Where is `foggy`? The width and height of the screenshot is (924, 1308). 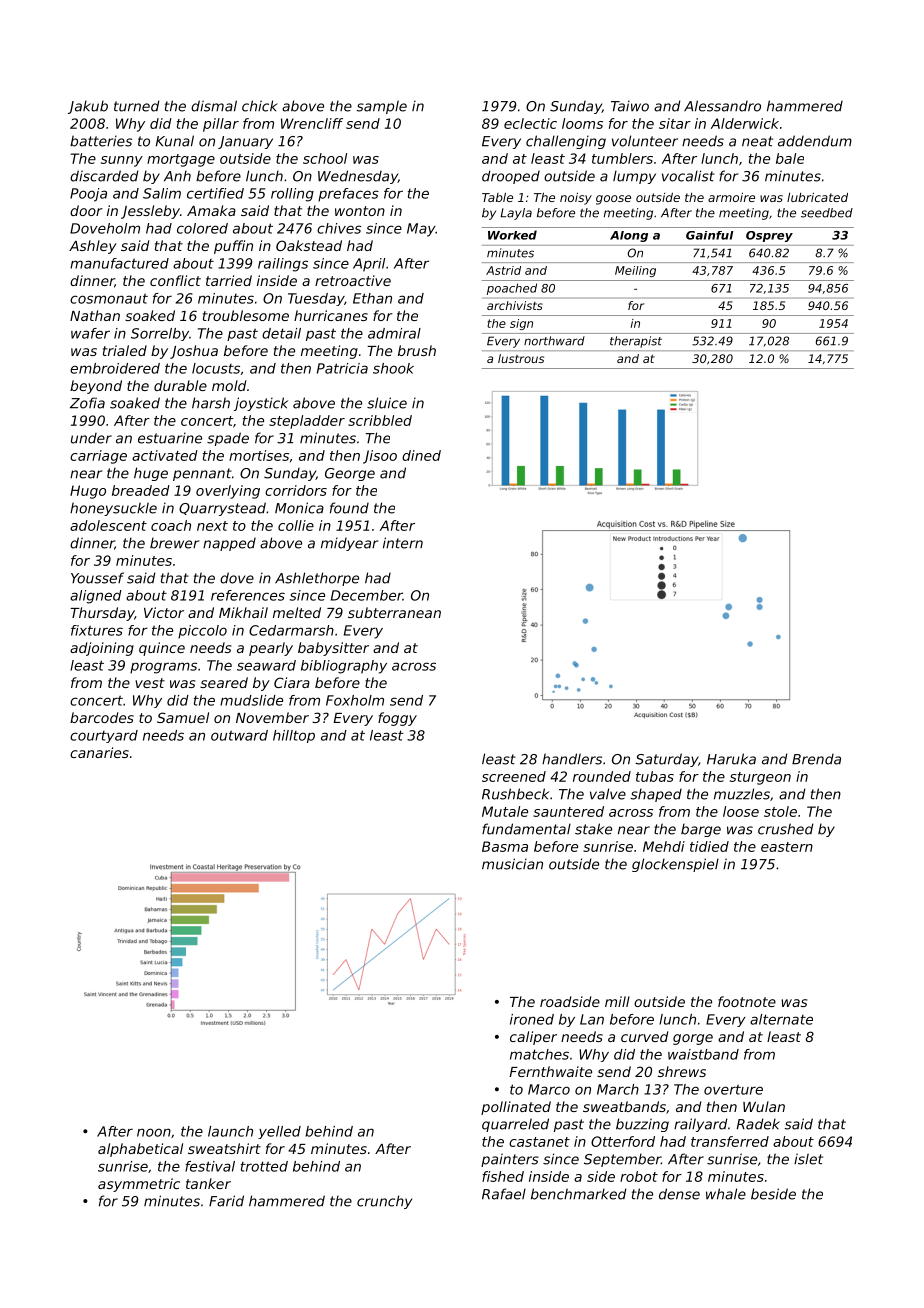 foggy is located at coordinates (397, 719).
